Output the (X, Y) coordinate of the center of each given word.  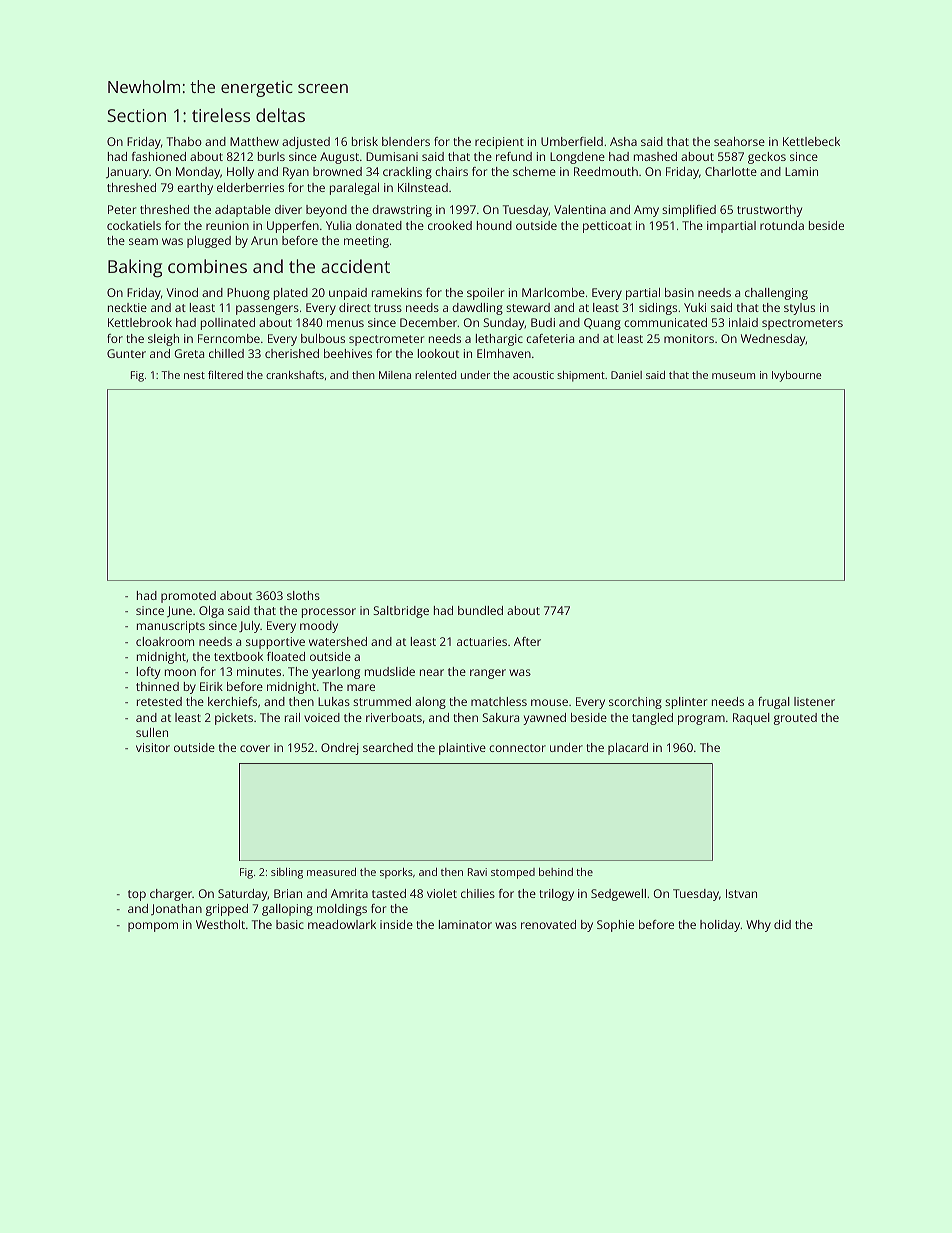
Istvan (741, 893)
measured (331, 872)
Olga (211, 612)
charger (171, 895)
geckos (767, 158)
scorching (635, 703)
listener (814, 701)
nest (194, 375)
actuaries (482, 641)
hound (494, 225)
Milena (395, 375)
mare (361, 687)
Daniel (626, 375)
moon (180, 672)
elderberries (250, 187)
